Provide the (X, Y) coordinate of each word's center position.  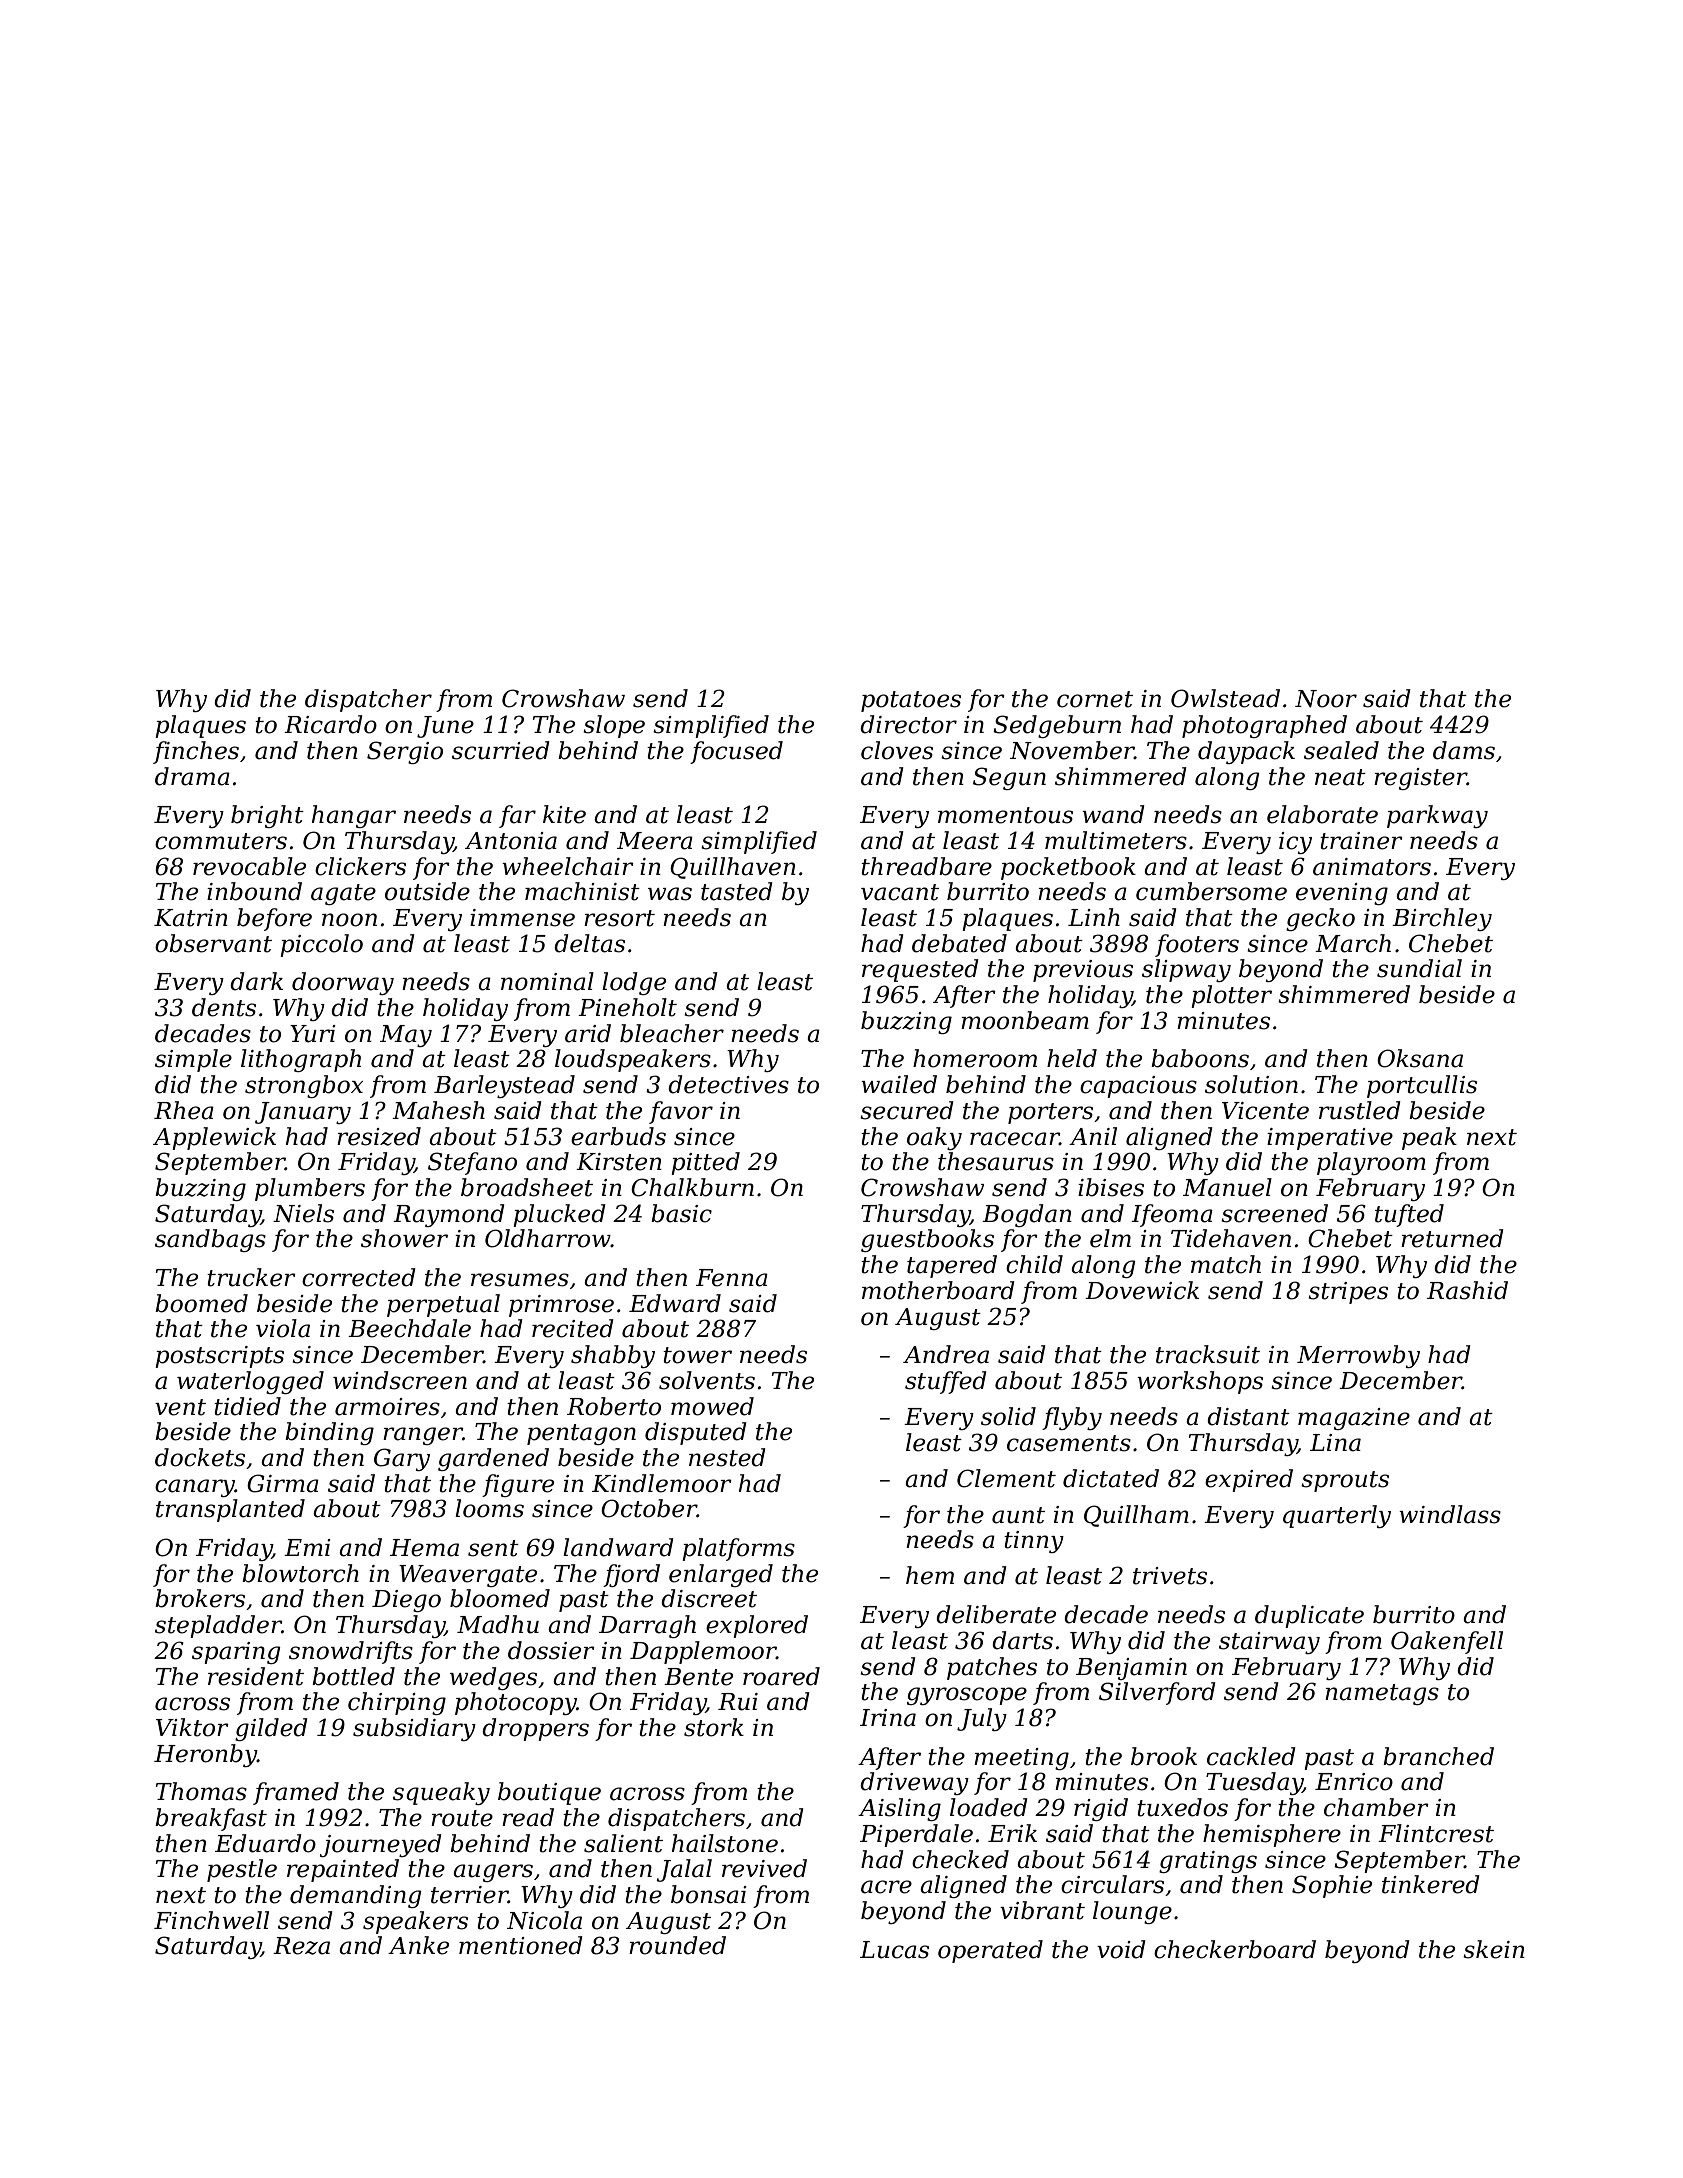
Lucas (894, 1950)
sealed (1341, 750)
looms (489, 1508)
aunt (1018, 1515)
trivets (1170, 1576)
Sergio (405, 752)
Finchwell (211, 1920)
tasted (737, 891)
